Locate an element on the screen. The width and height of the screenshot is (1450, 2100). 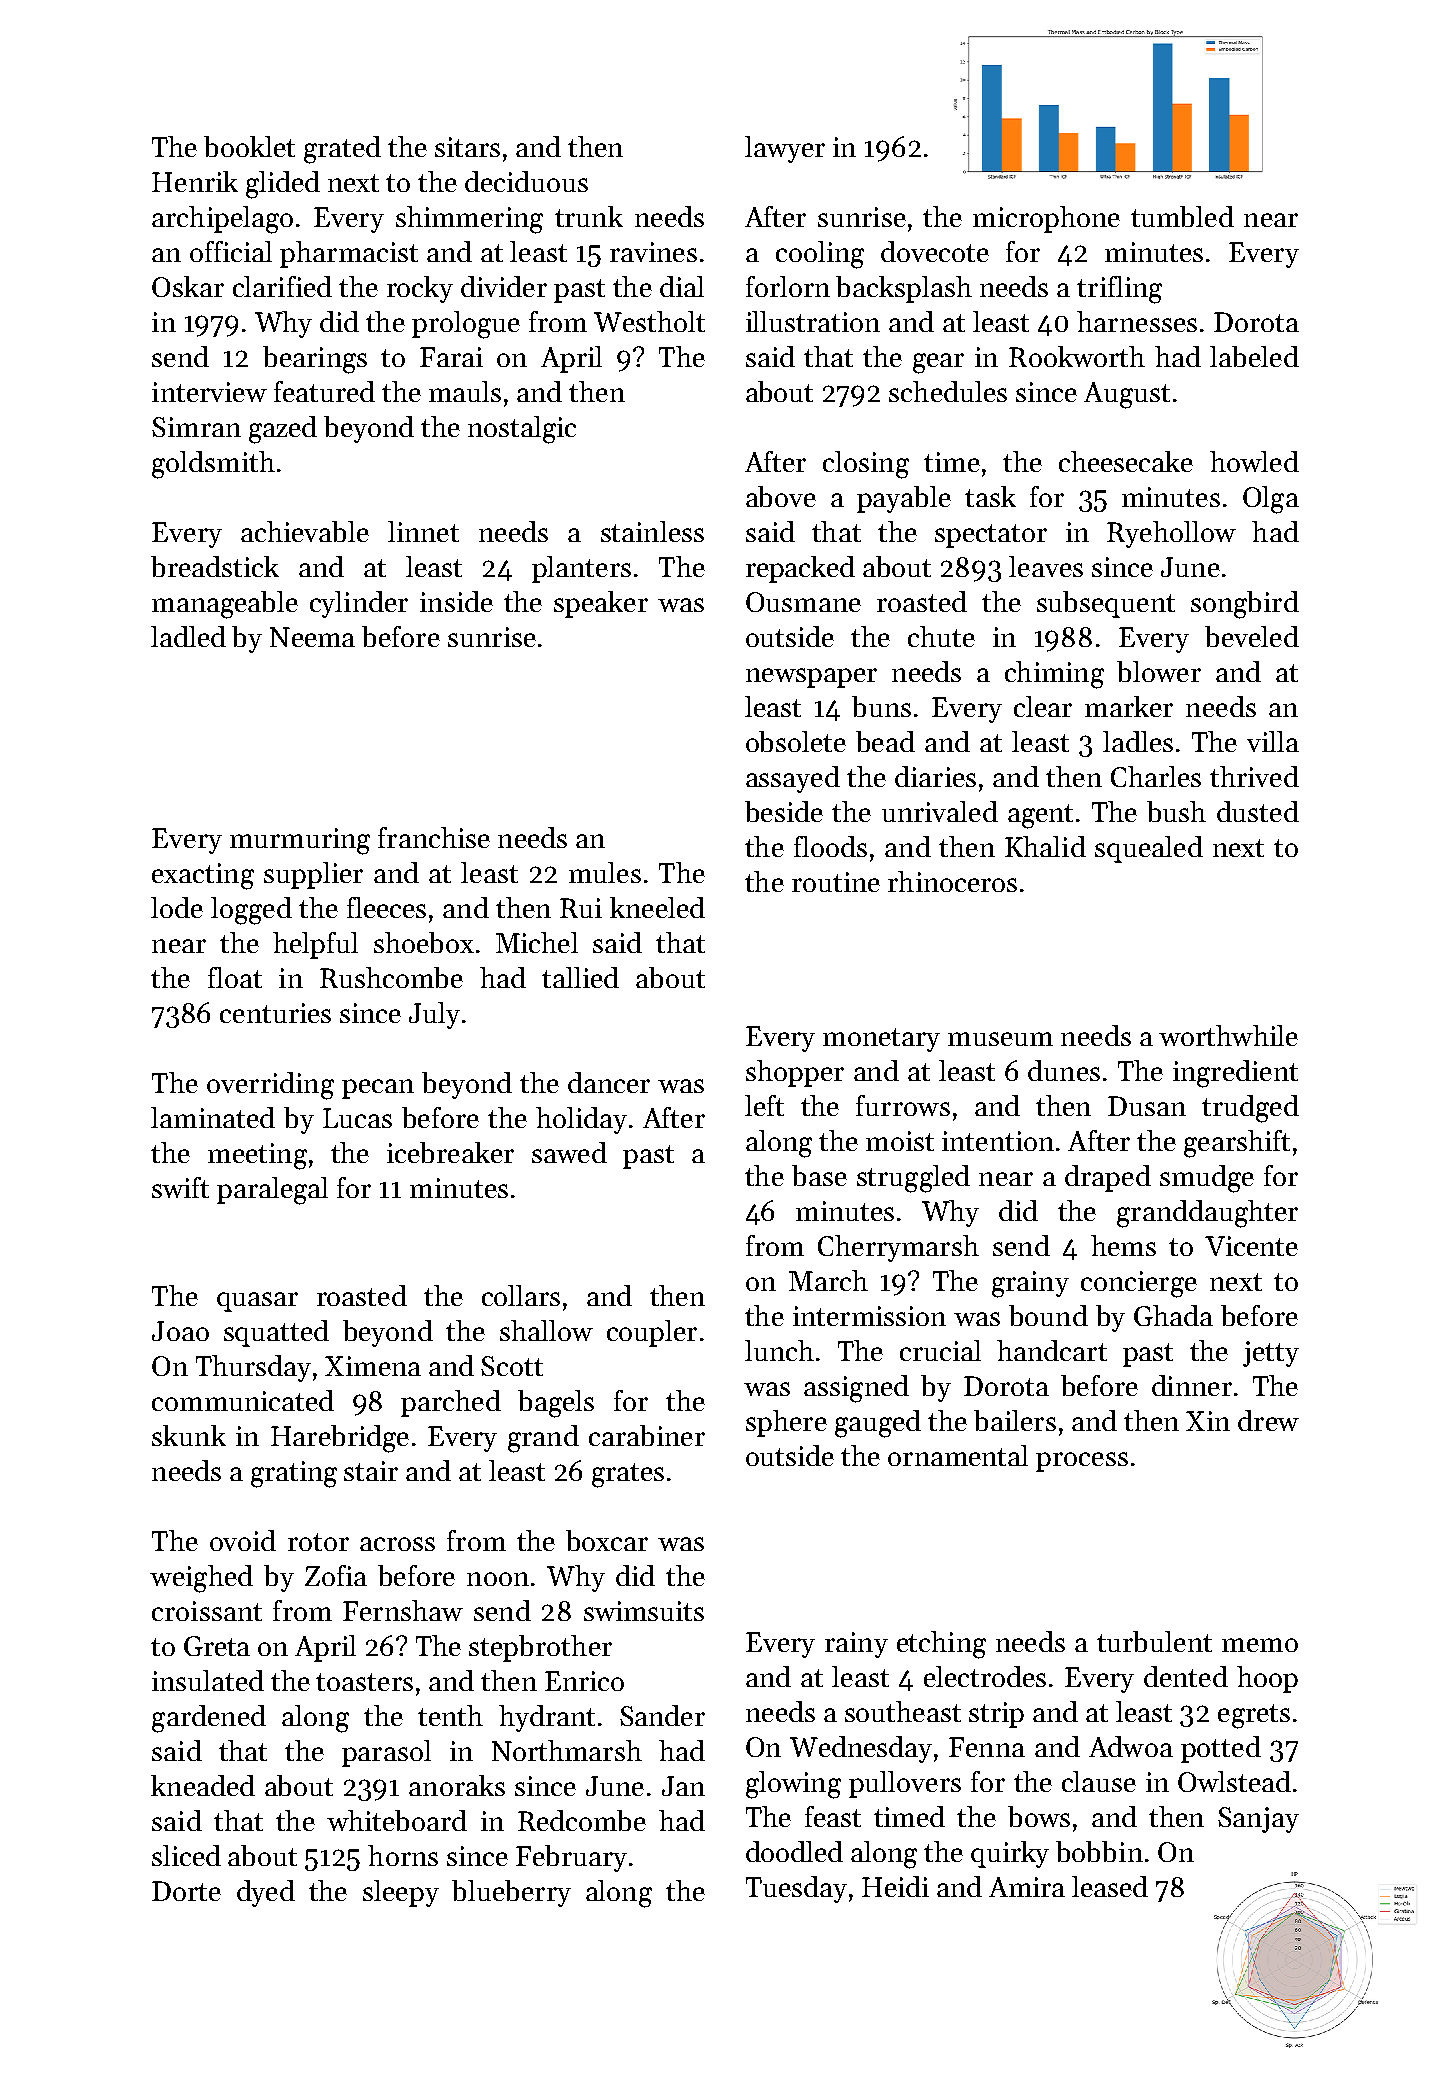
sleepy is located at coordinates (401, 1893).
